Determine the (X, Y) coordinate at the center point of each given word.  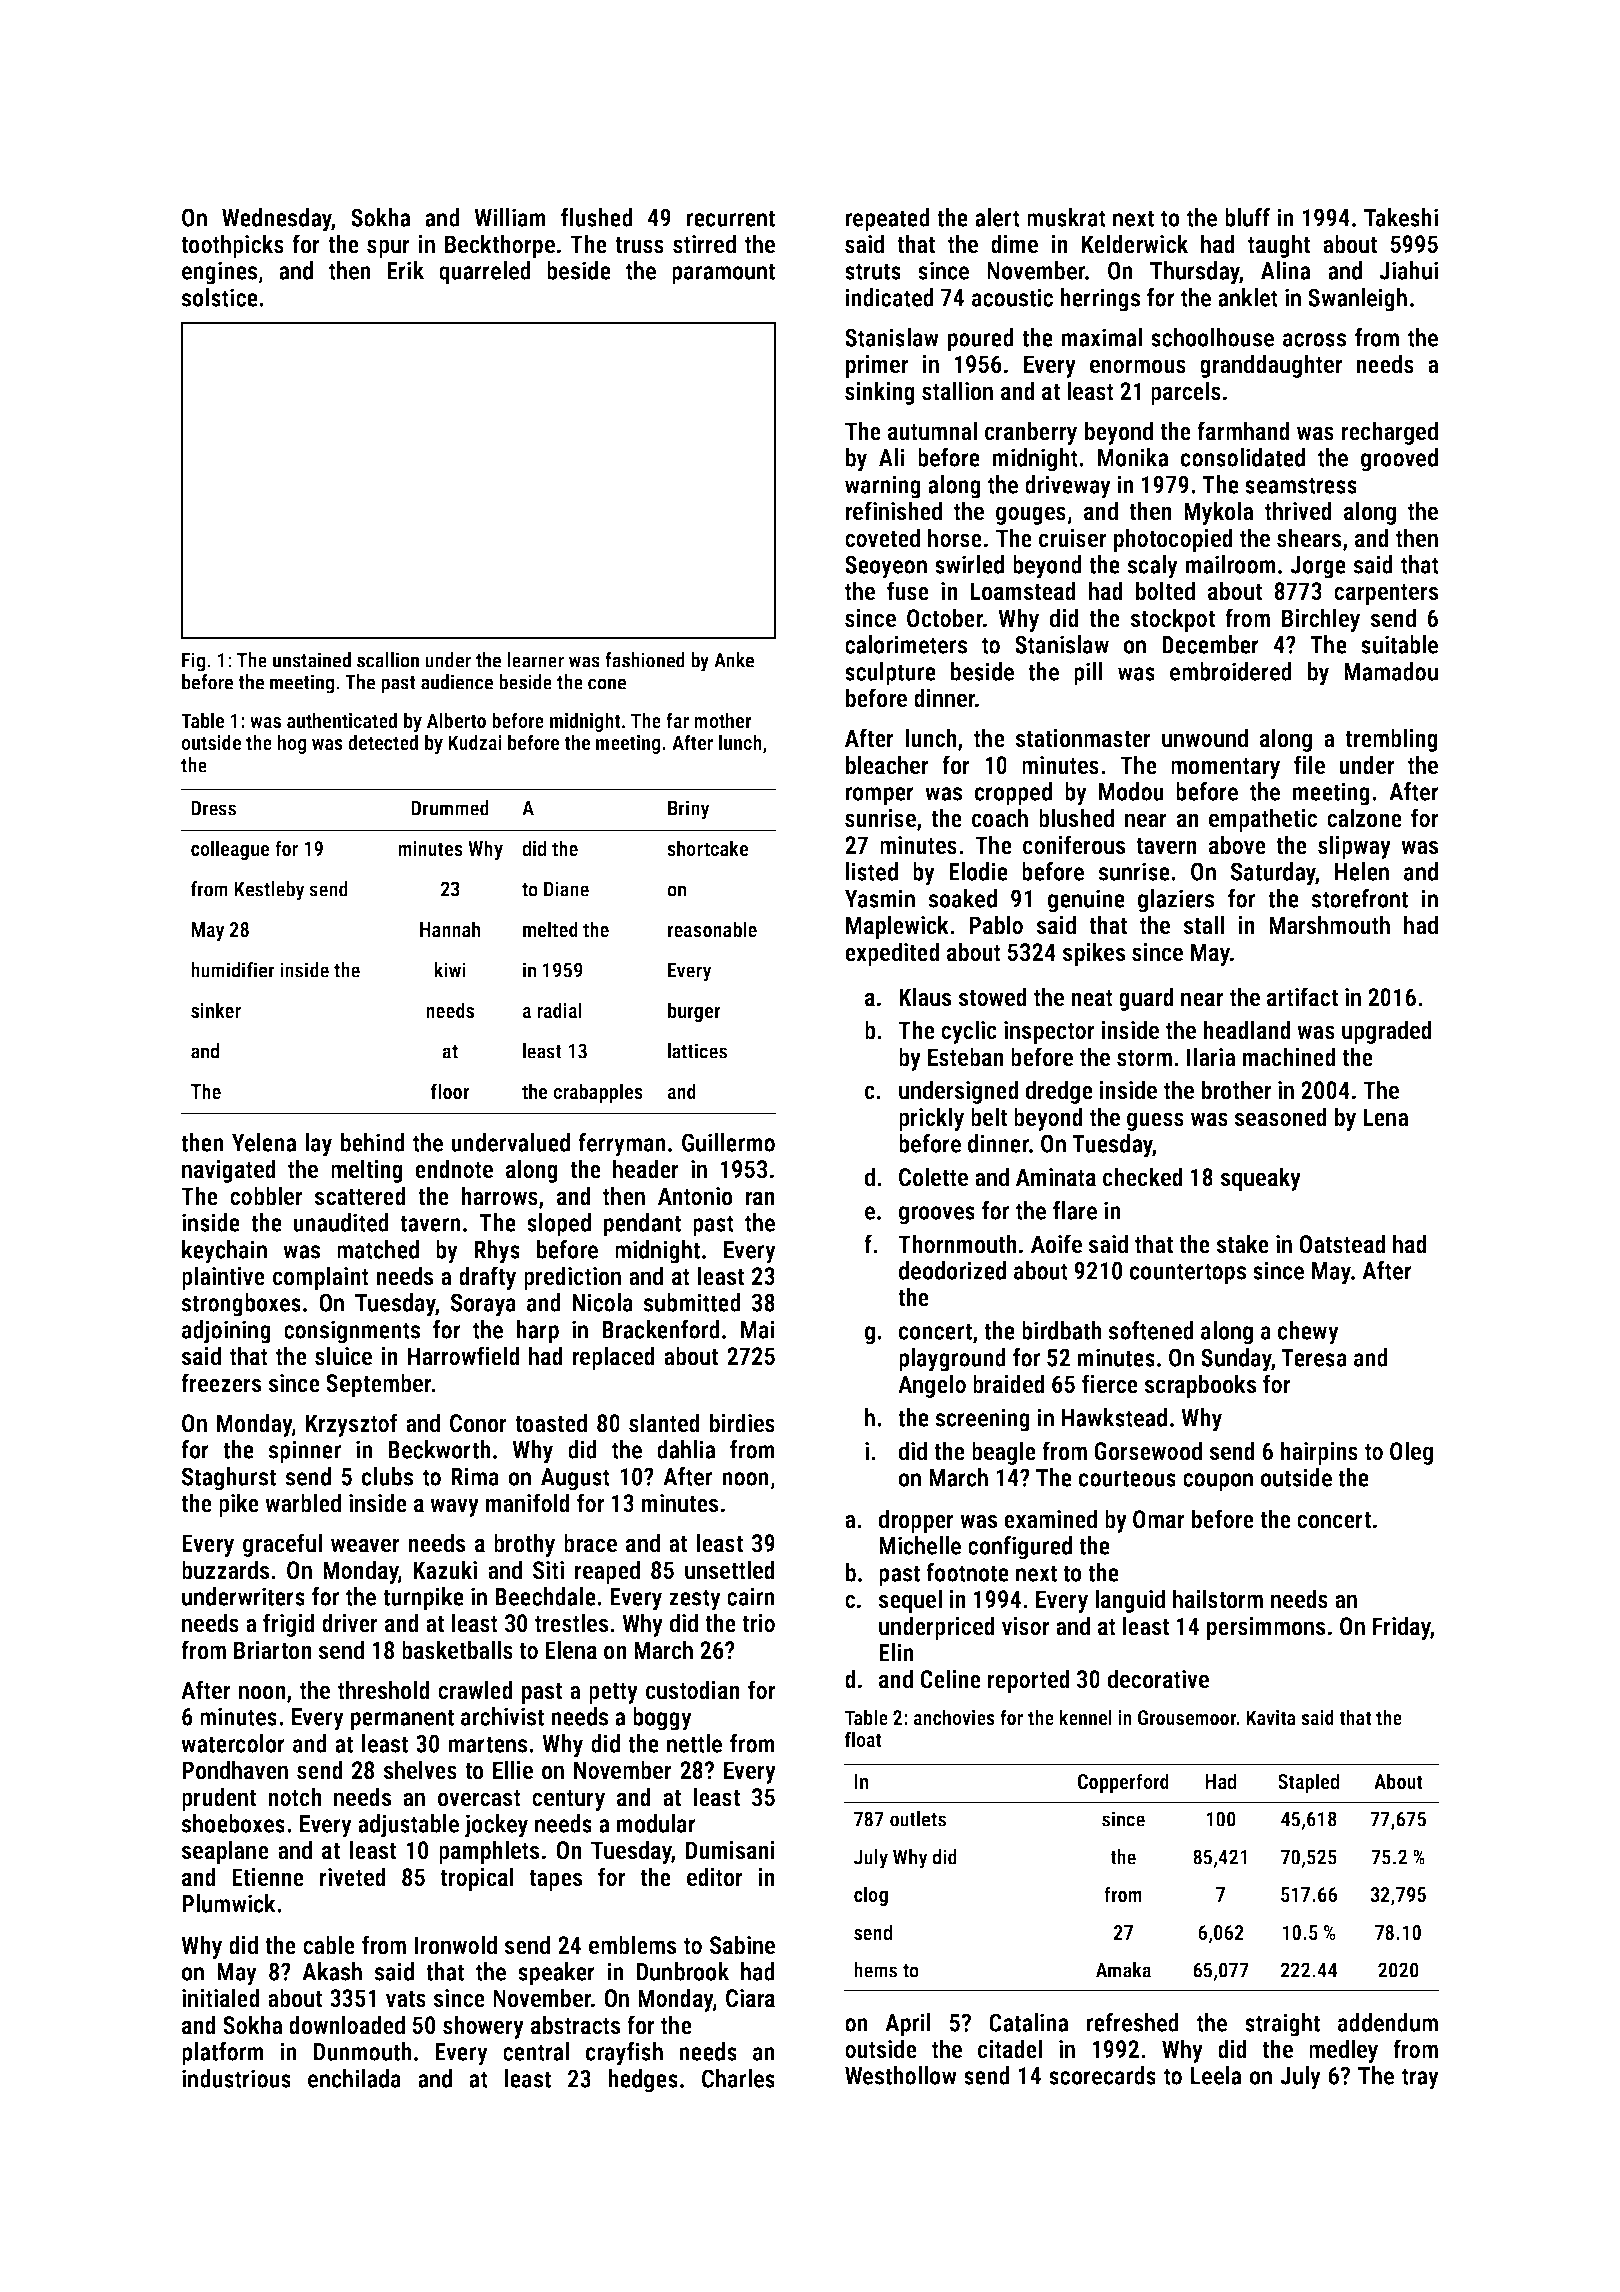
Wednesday (277, 220)
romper (879, 796)
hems (875, 1970)
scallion (388, 660)
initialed (221, 1998)
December (1210, 644)
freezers (221, 1383)
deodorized (952, 1270)
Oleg (1411, 1453)
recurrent (730, 218)
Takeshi (1401, 217)
